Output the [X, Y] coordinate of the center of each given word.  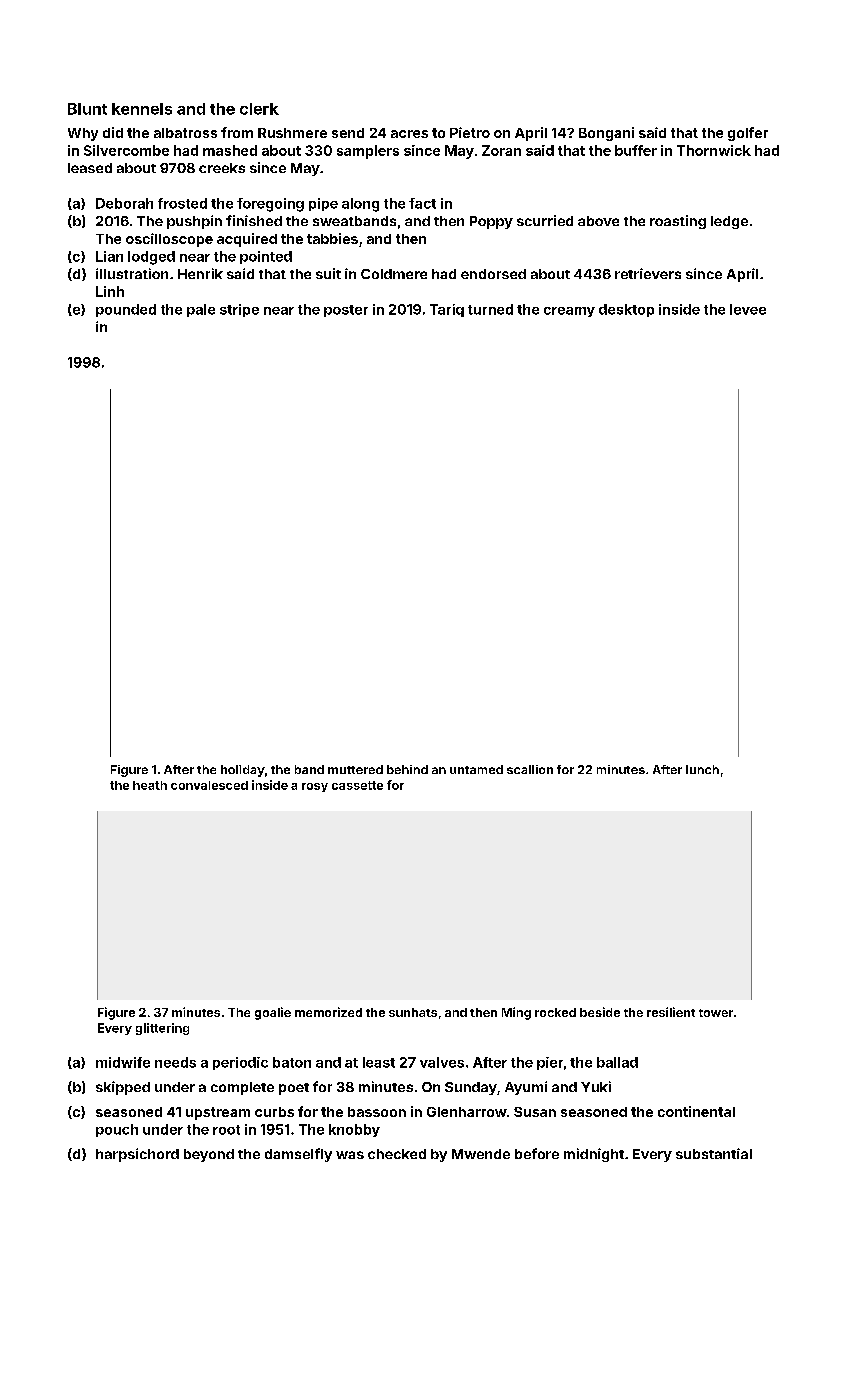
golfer [748, 134]
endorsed [493, 274]
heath [150, 785]
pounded [126, 310]
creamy [569, 312]
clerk [259, 109]
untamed [476, 769]
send [348, 133]
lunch [702, 769]
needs [175, 1062]
